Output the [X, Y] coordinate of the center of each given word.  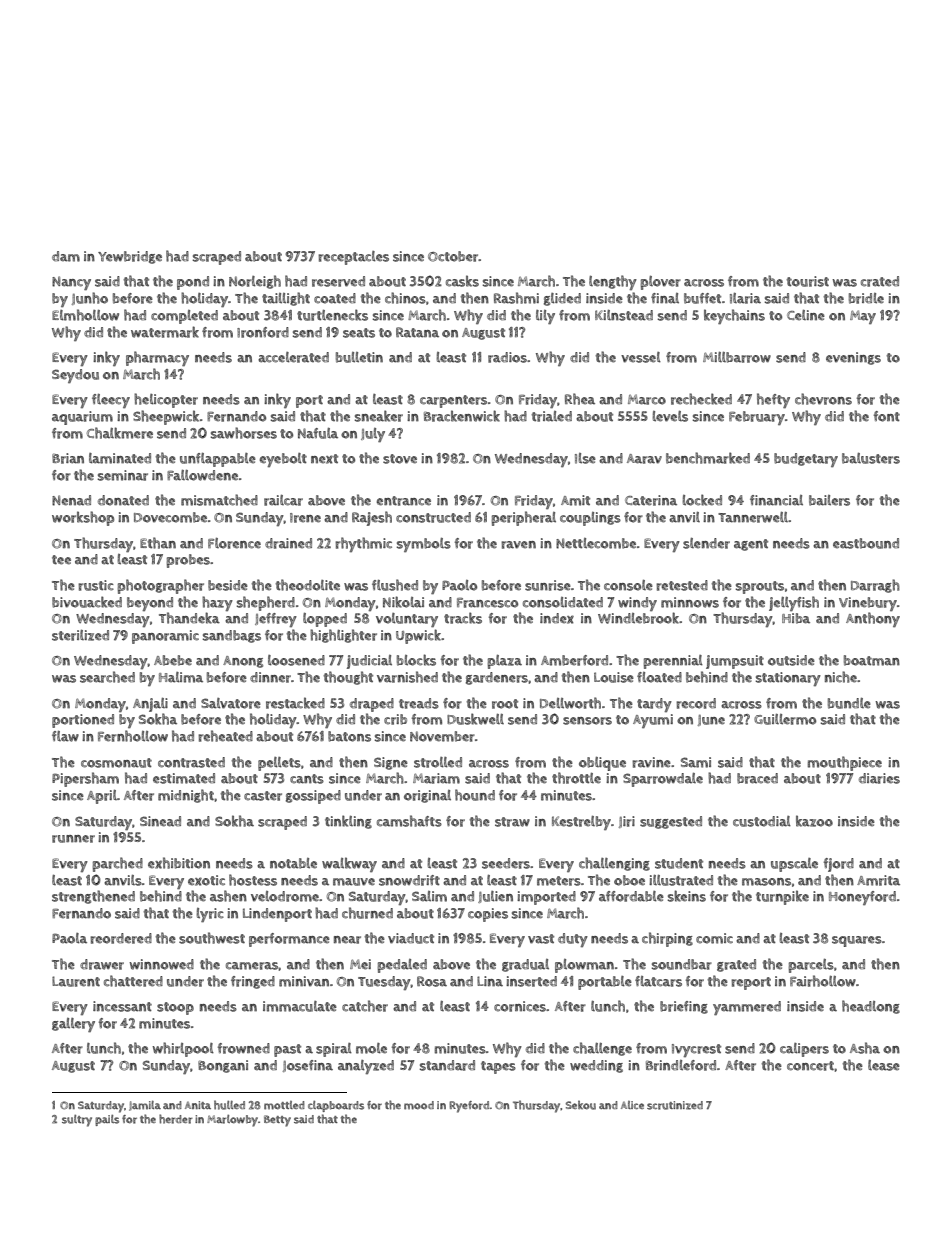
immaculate [300, 1006]
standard [447, 1065]
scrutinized [675, 1105]
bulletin [359, 357]
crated [880, 281]
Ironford [263, 332]
